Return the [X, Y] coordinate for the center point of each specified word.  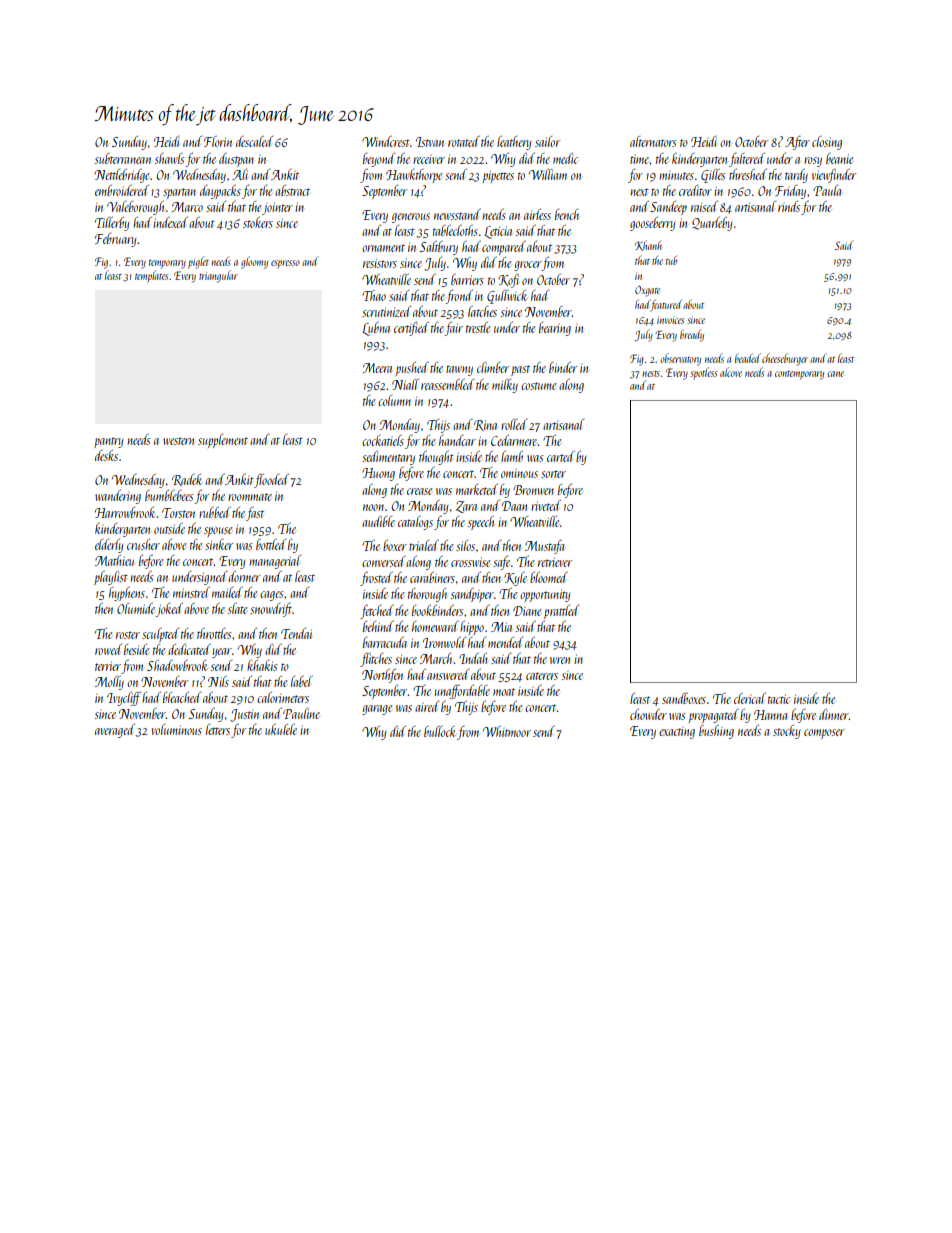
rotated [464, 141]
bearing [555, 329]
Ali [240, 174]
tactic [779, 699]
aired [427, 706]
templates [152, 276]
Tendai [296, 633]
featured [666, 305]
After [797, 143]
